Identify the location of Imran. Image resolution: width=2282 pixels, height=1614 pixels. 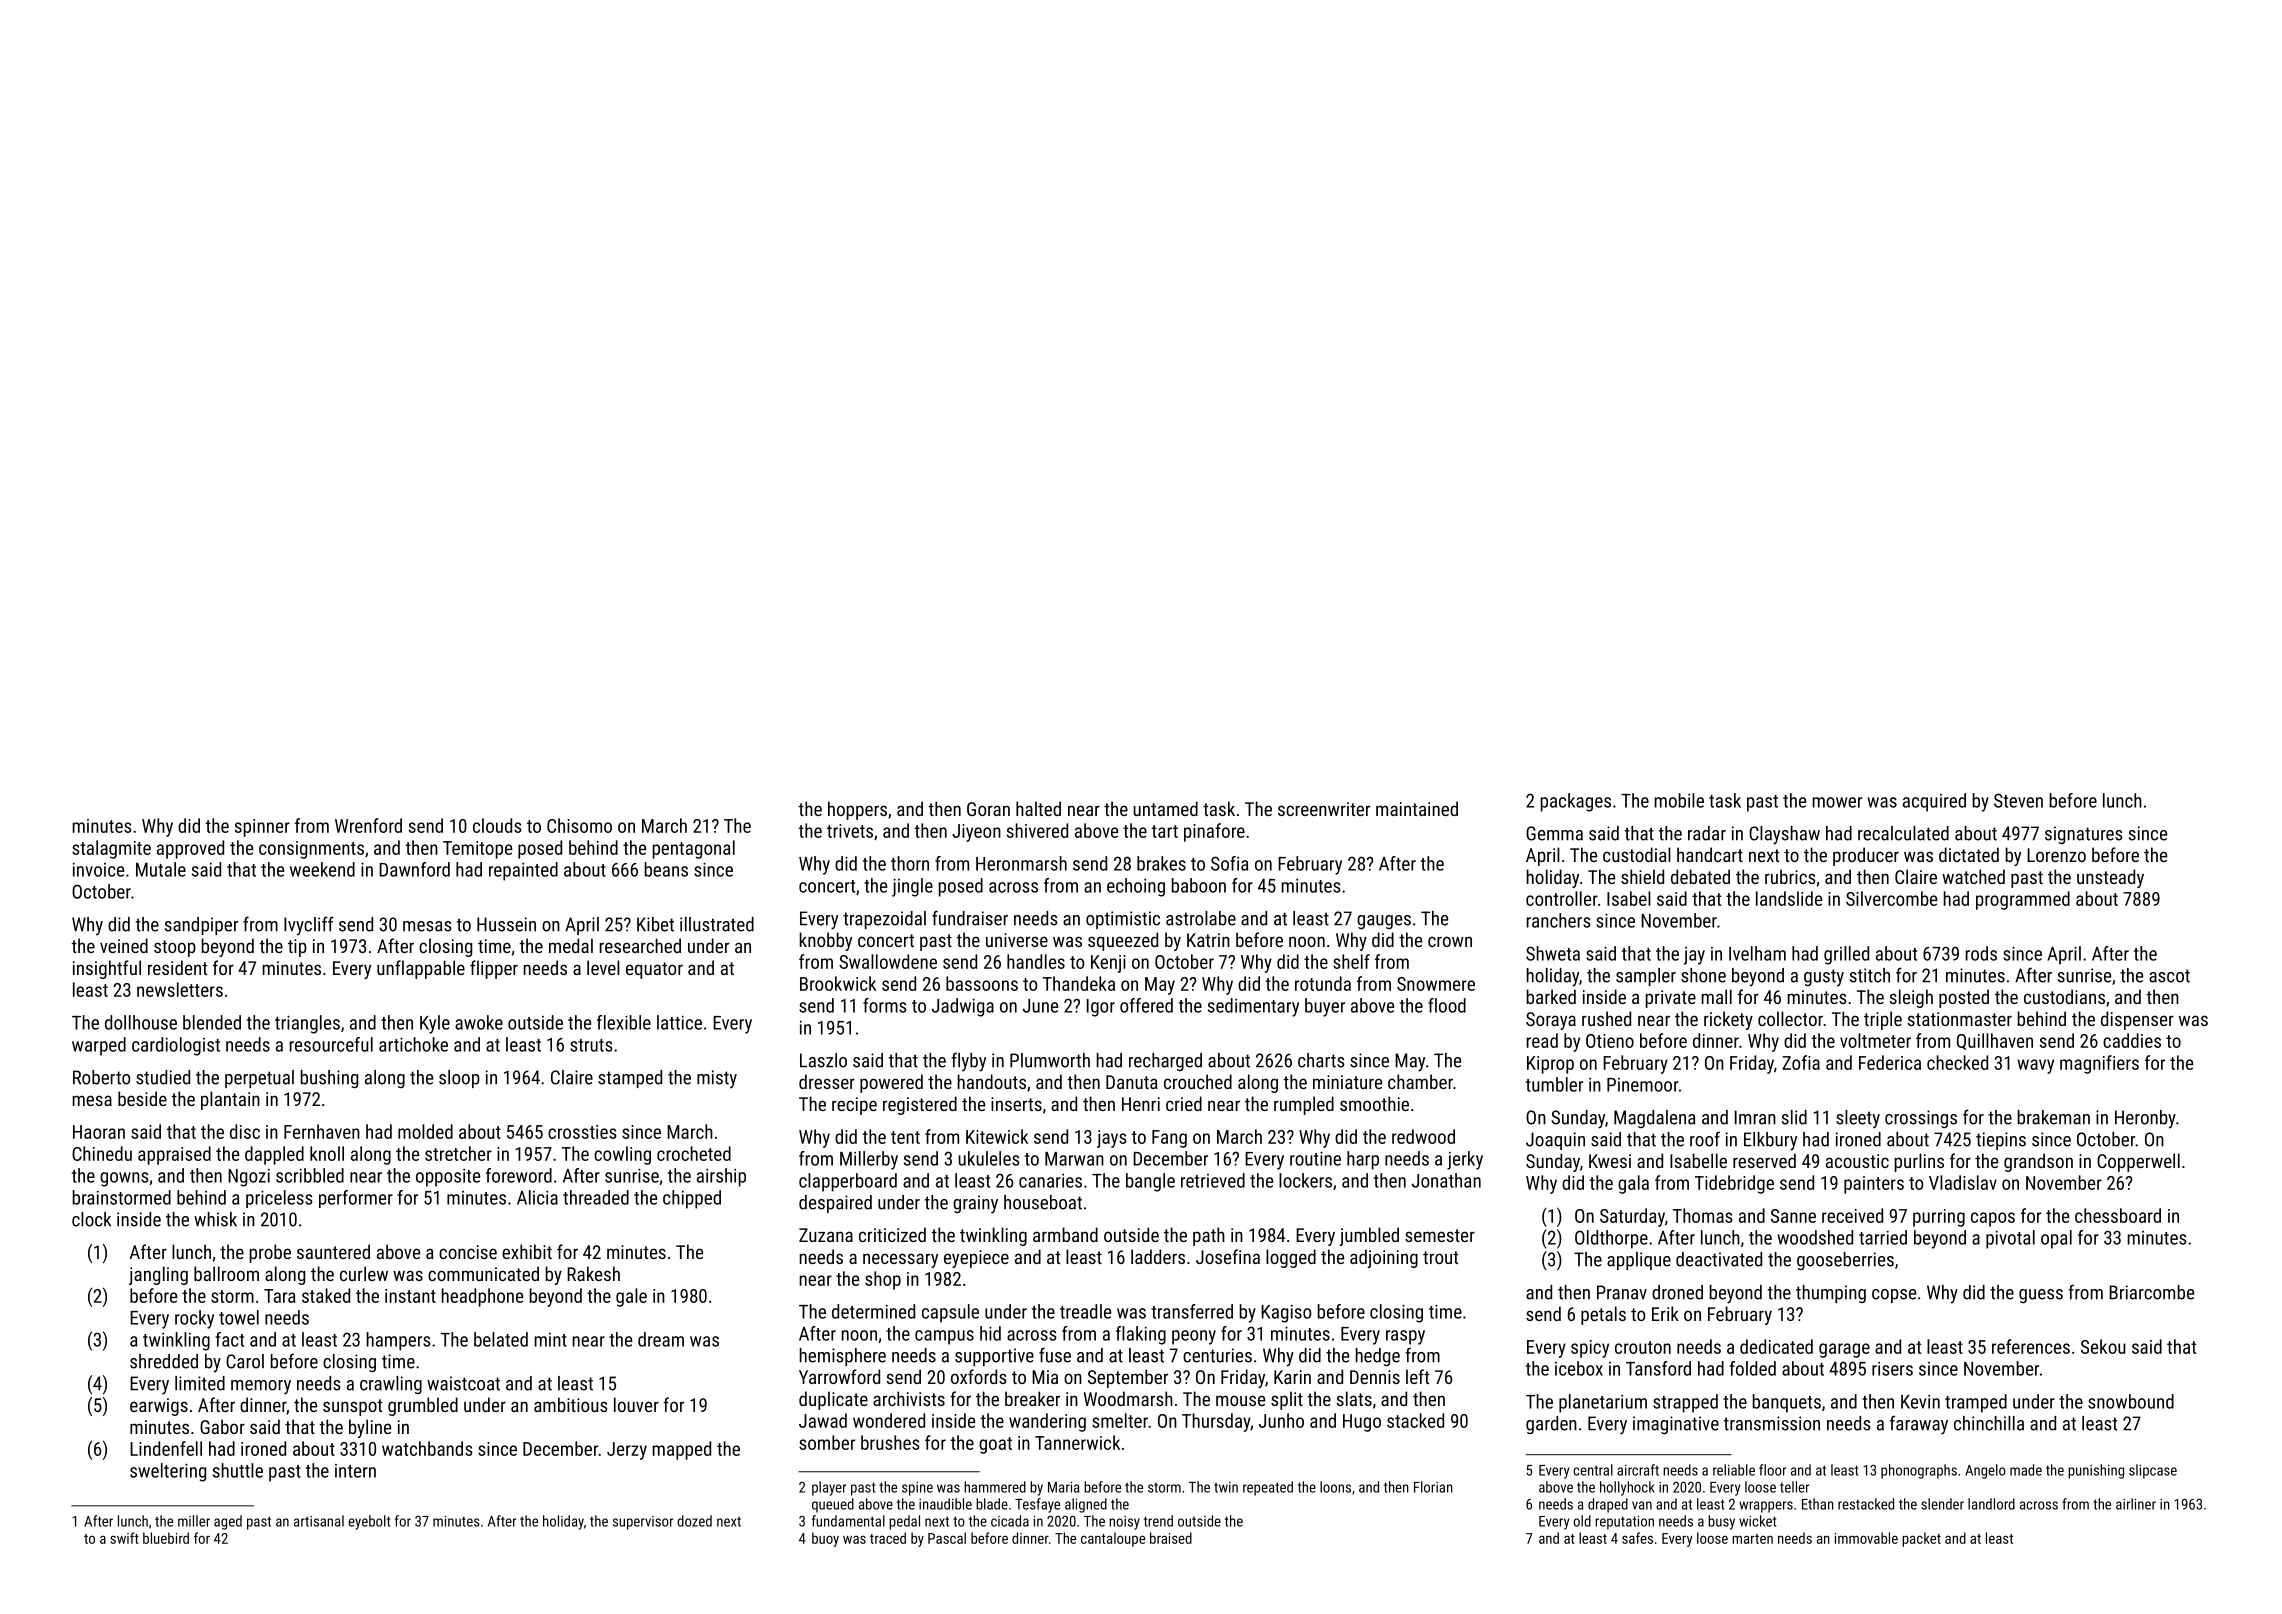
(1755, 1117).
